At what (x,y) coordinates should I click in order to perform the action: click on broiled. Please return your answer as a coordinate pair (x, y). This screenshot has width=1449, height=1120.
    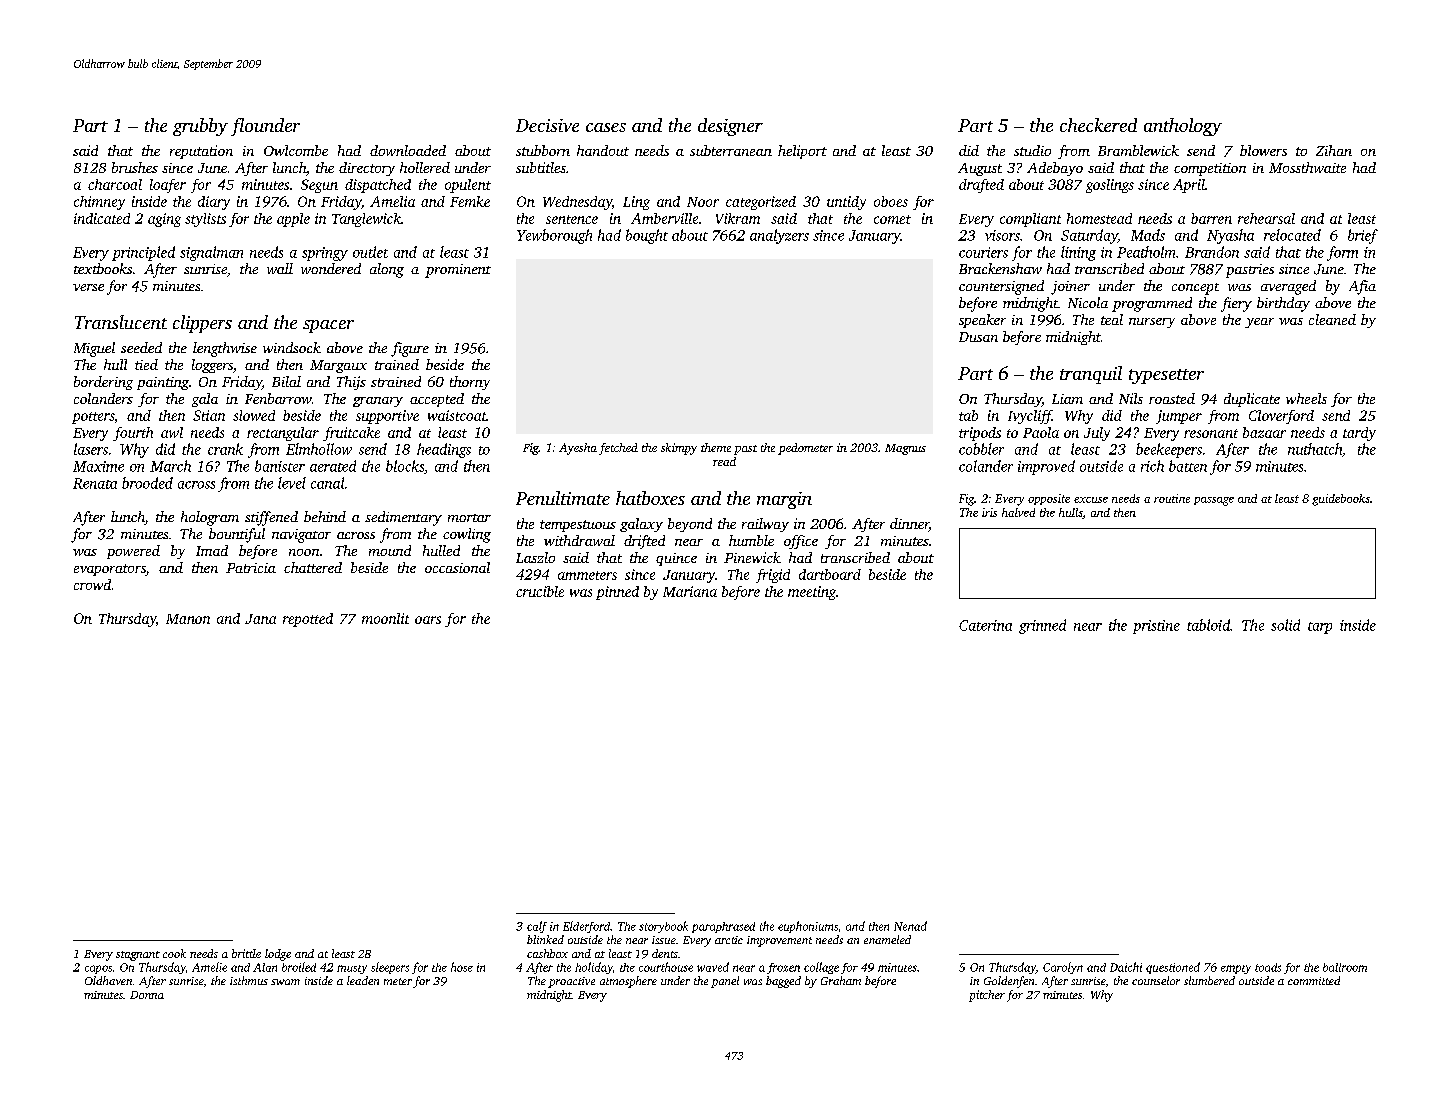
    Looking at the image, I should click on (299, 967).
